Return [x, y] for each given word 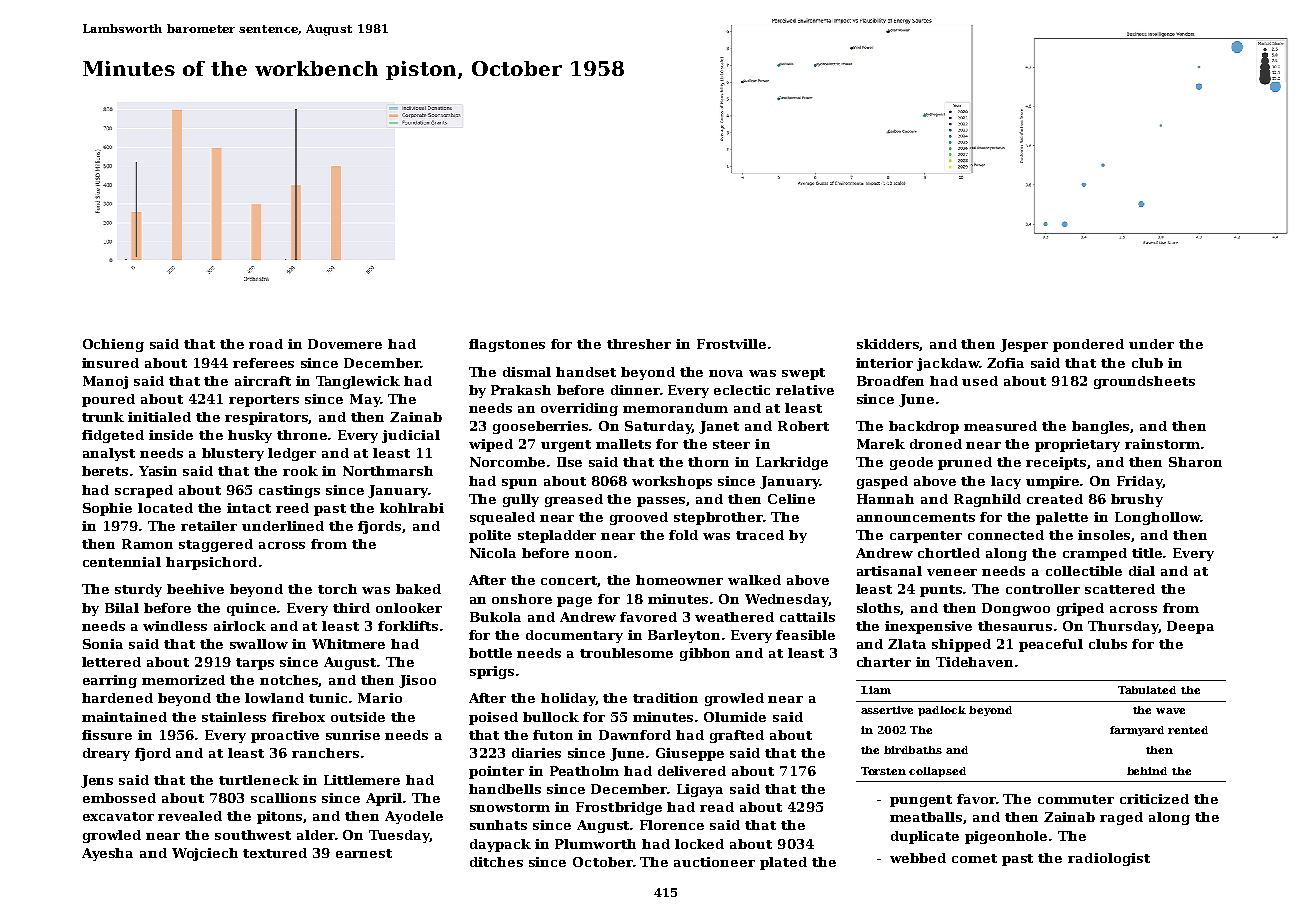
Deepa [1190, 627]
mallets [623, 444]
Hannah [885, 499]
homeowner [679, 580]
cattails [807, 617]
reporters [264, 401]
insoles [1105, 536]
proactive [285, 736]
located [165, 508]
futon [553, 735]
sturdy [138, 590]
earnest [364, 853]
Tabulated [1147, 690]
